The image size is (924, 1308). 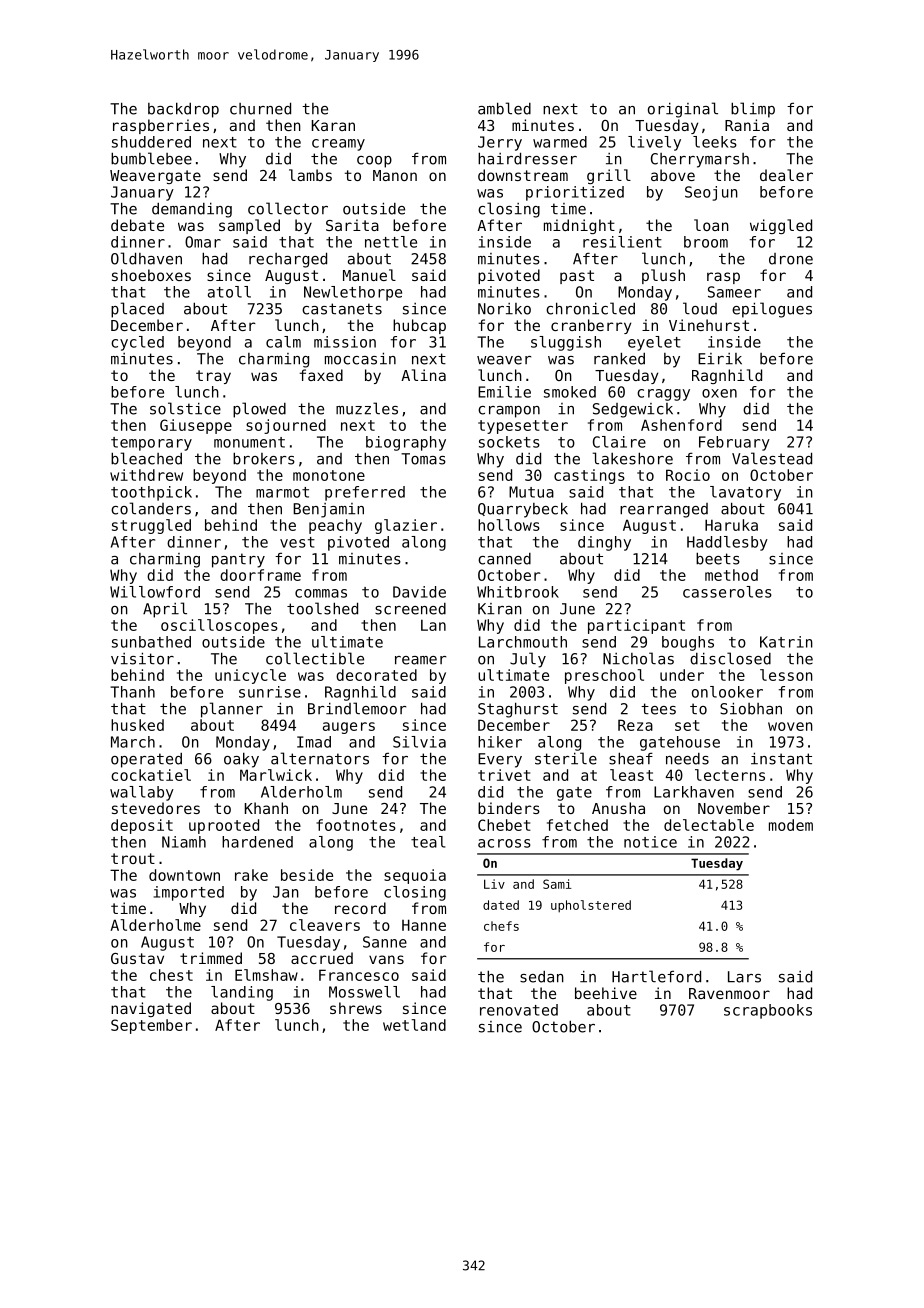 What do you see at coordinates (151, 444) in the page?
I see `temporary` at bounding box center [151, 444].
